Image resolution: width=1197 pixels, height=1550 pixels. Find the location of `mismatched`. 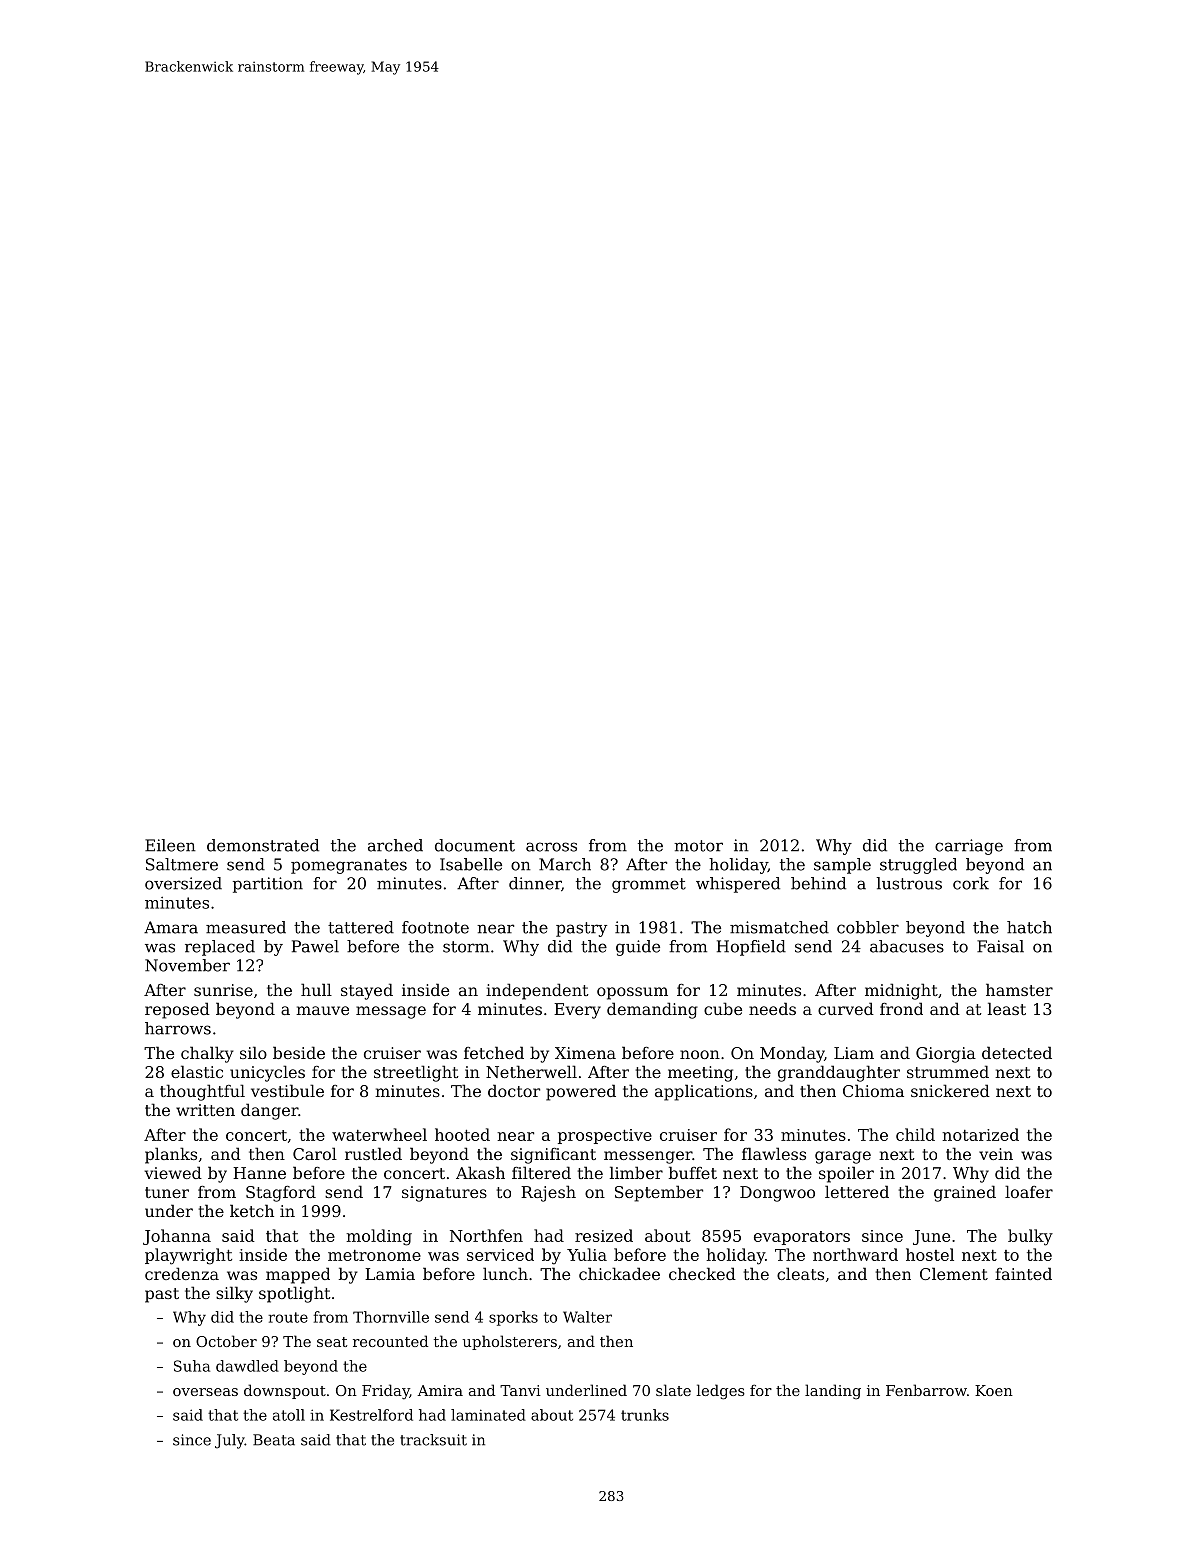

mismatched is located at coordinates (779, 927).
